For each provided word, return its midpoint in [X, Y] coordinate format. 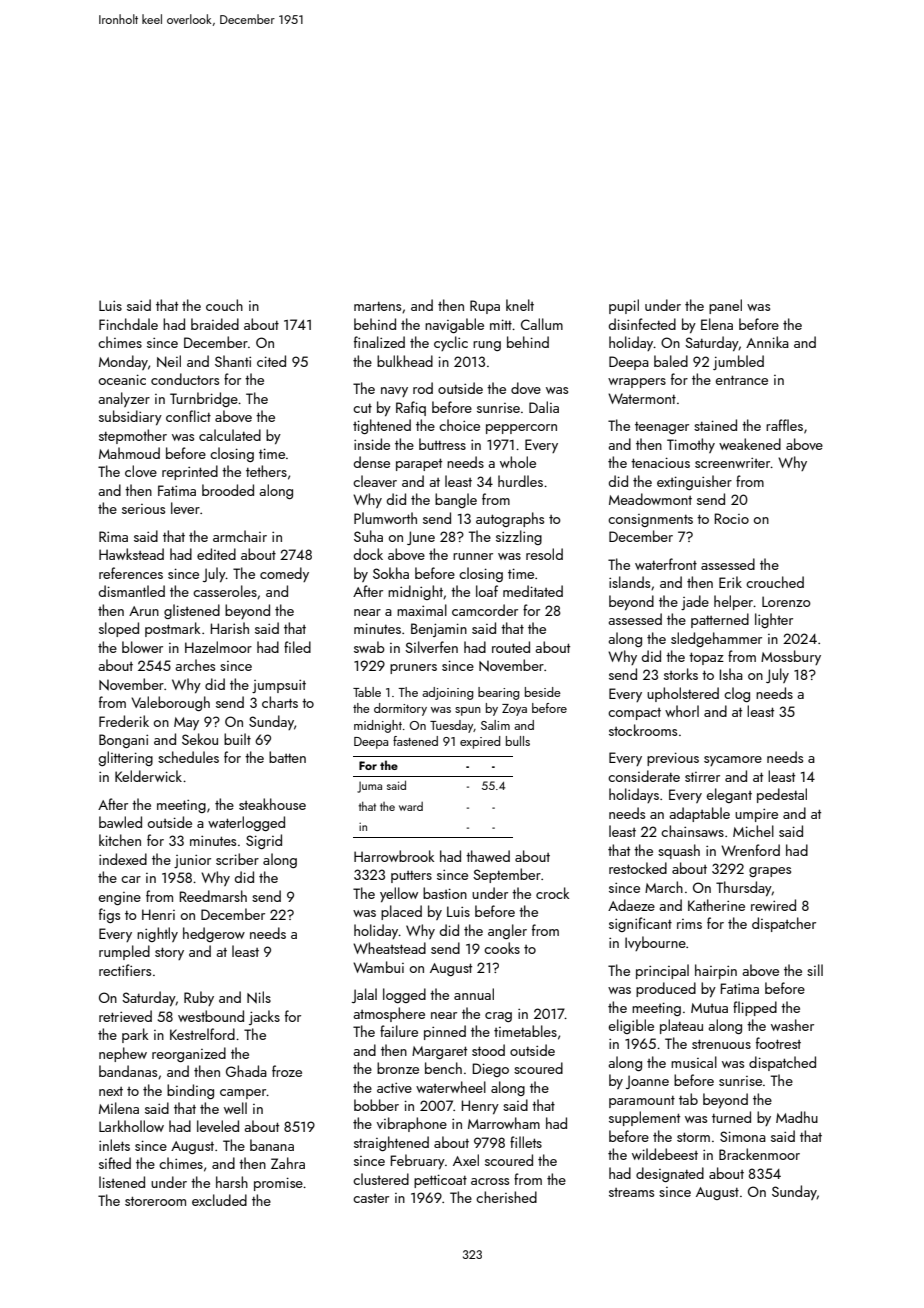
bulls [518, 741]
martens [377, 306]
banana [272, 1145]
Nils [259, 997]
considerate [644, 776]
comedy [284, 574]
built [237, 739]
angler [507, 931]
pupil [624, 306]
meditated [533, 591]
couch [224, 305]
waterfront [666, 564]
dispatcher [784, 924]
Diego [491, 1070]
